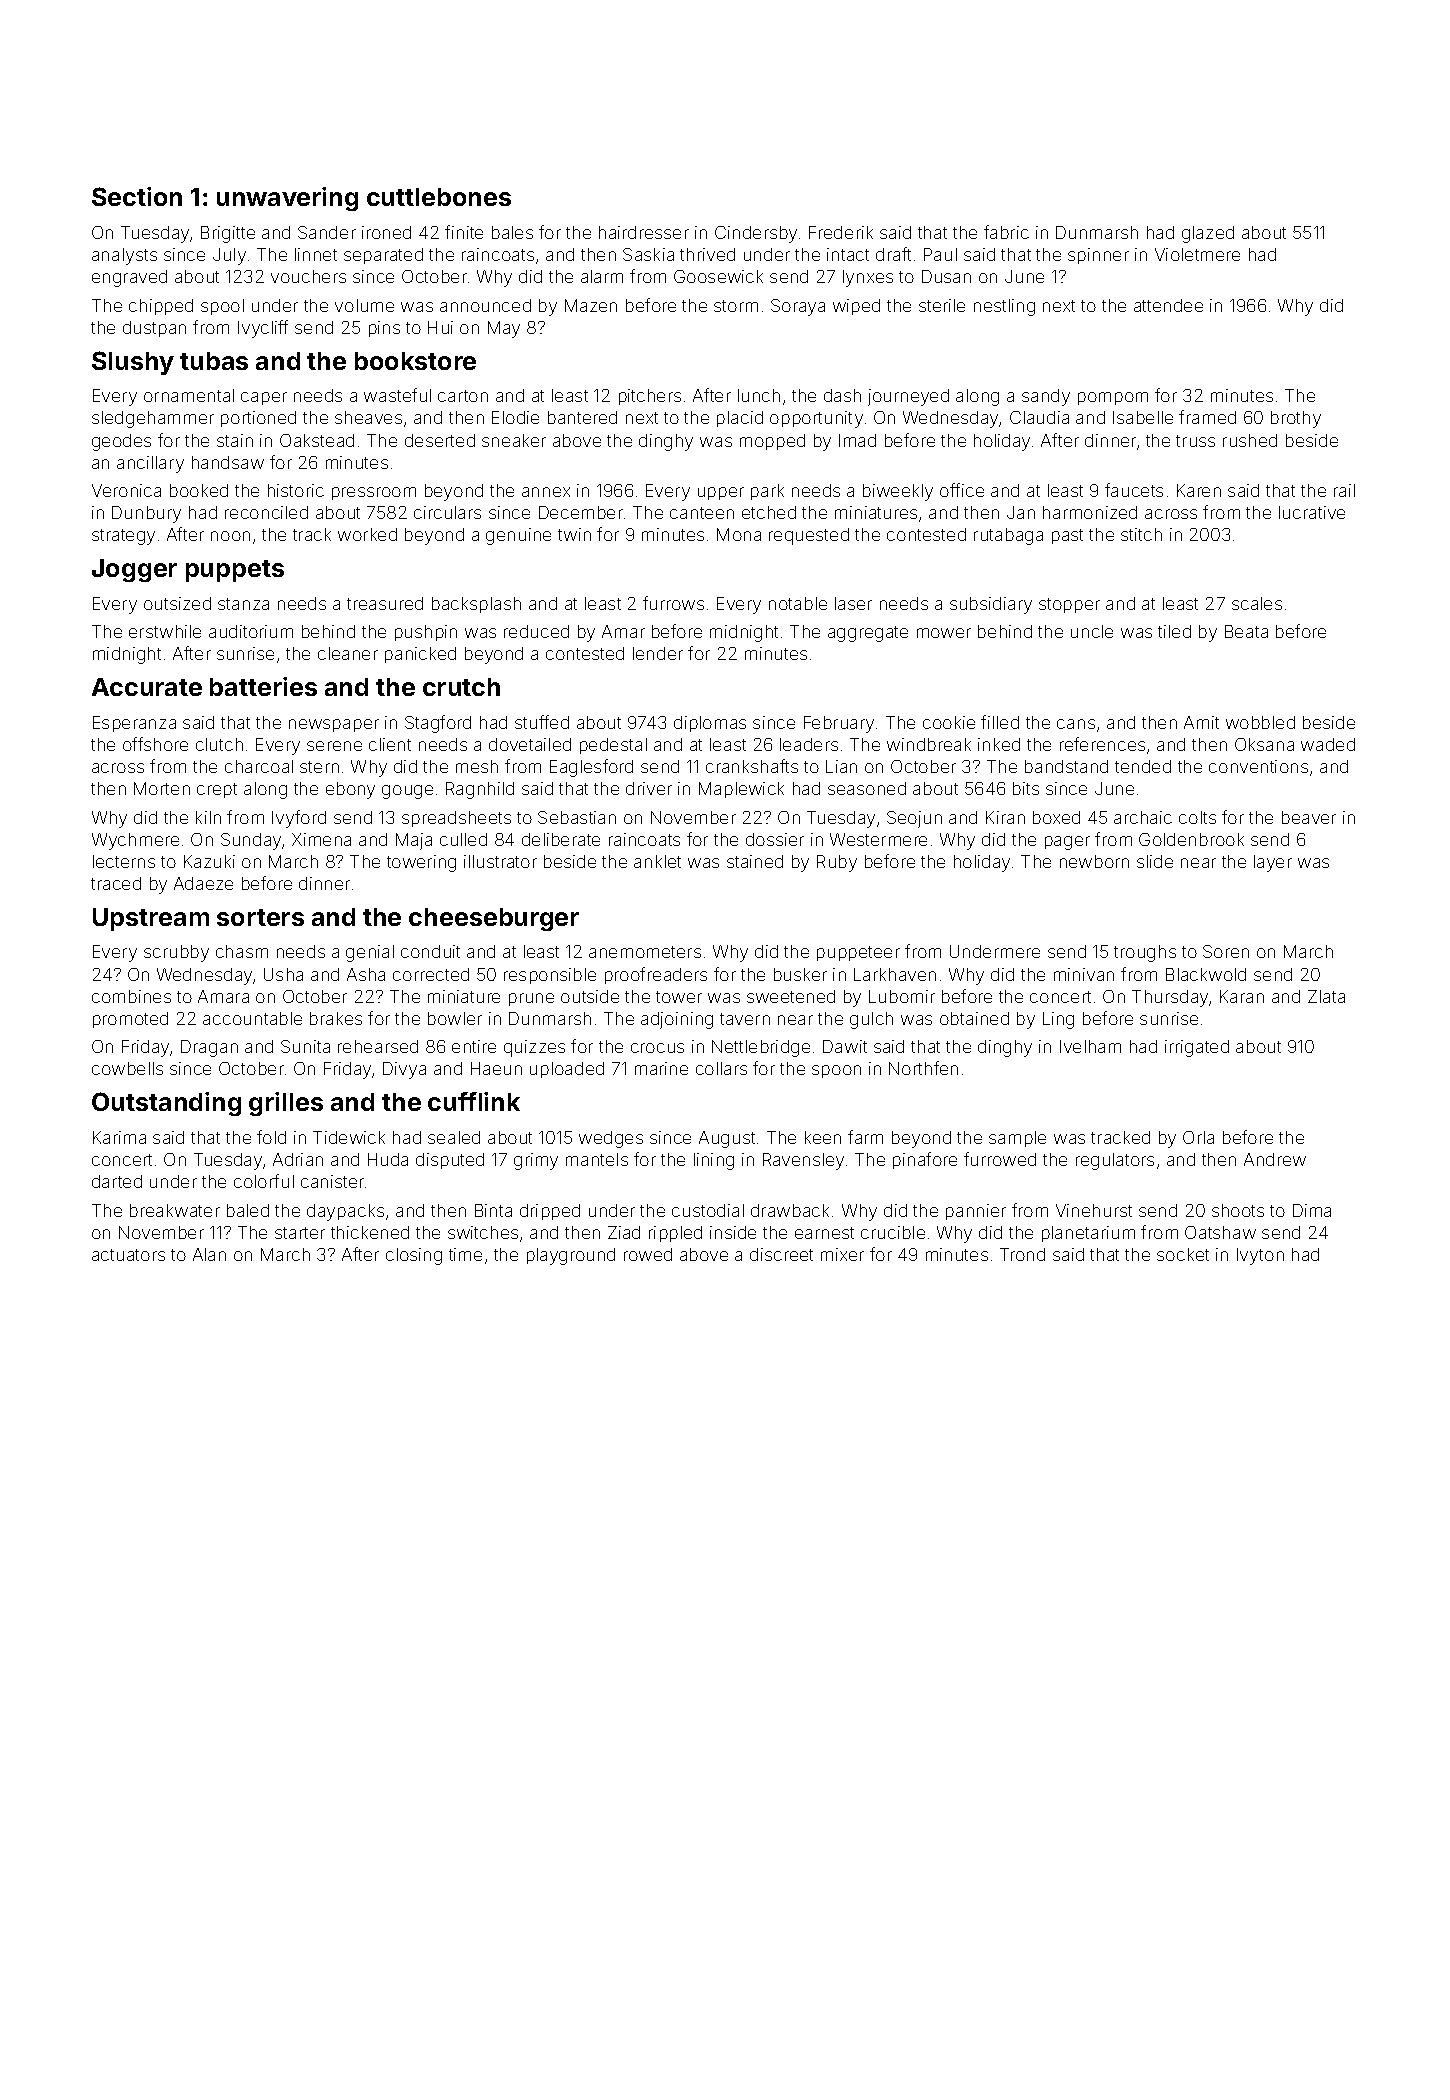 Image resolution: width=1450 pixels, height=2100 pixels. What do you see at coordinates (1326, 996) in the screenshot?
I see `Zlata` at bounding box center [1326, 996].
